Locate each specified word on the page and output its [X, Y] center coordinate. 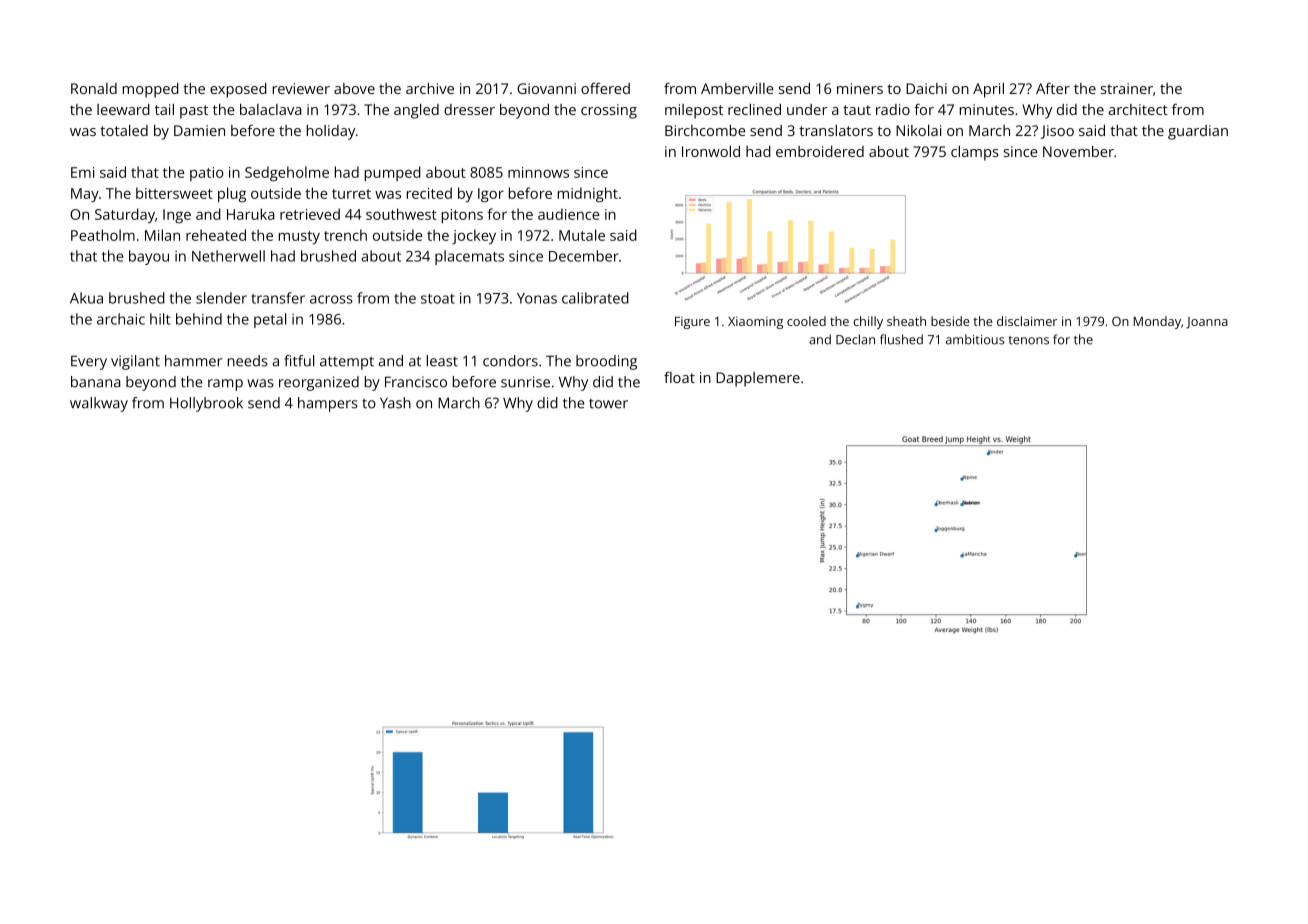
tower [608, 404]
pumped [393, 174]
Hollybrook [206, 404]
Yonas [537, 298]
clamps [975, 153]
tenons [1029, 340]
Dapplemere [758, 379]
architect [1138, 109]
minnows [538, 172]
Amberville [737, 88]
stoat [438, 299]
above [354, 88]
